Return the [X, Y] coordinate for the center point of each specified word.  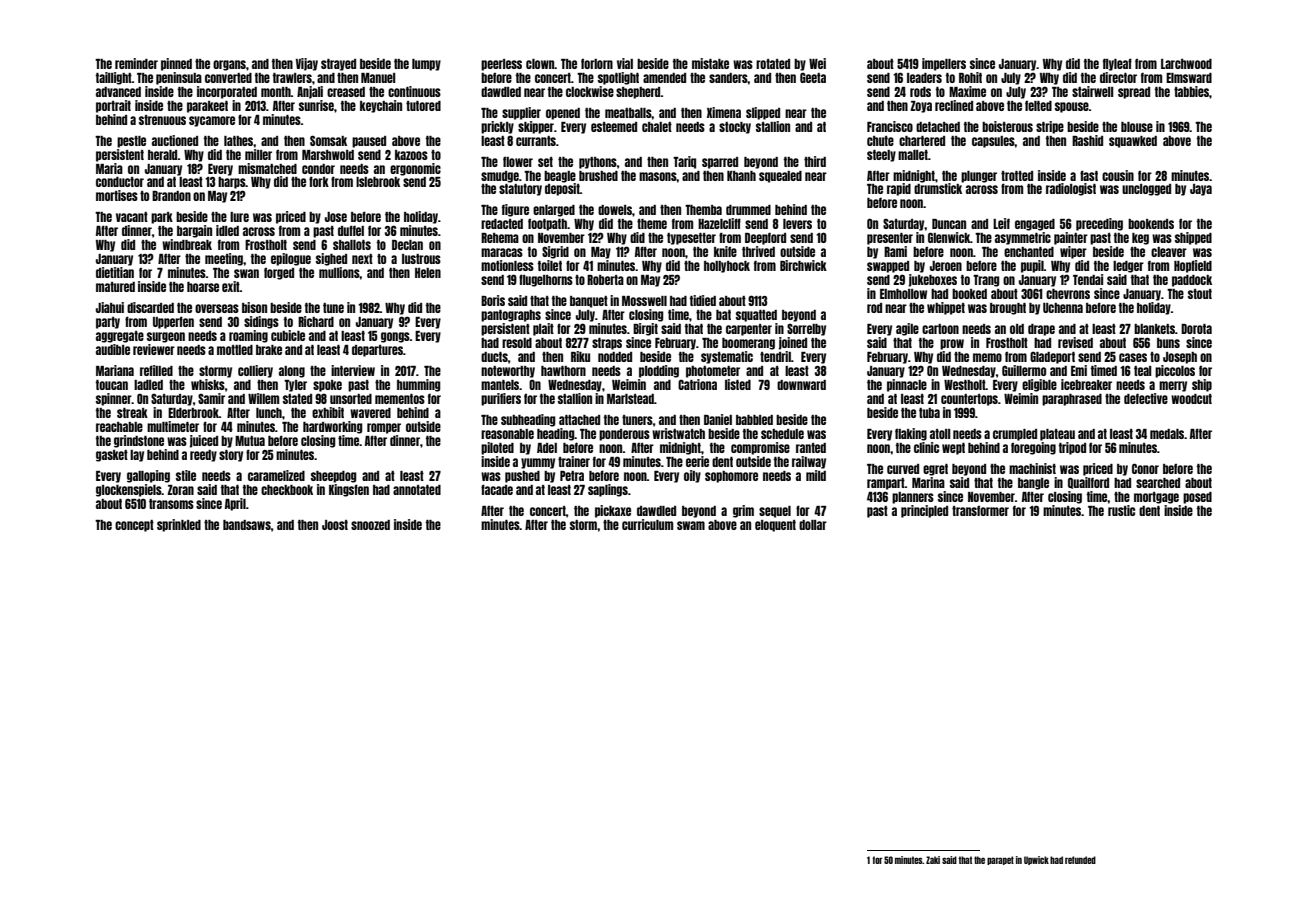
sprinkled [179, 525]
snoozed [370, 525]
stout [1200, 294]
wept [953, 449]
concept [134, 526]
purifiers [501, 399]
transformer [980, 511]
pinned [176, 64]
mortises [117, 195]
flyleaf [1117, 64]
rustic [1121, 510]
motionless [507, 265]
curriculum [647, 524]
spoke [327, 386]
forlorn [597, 64]
